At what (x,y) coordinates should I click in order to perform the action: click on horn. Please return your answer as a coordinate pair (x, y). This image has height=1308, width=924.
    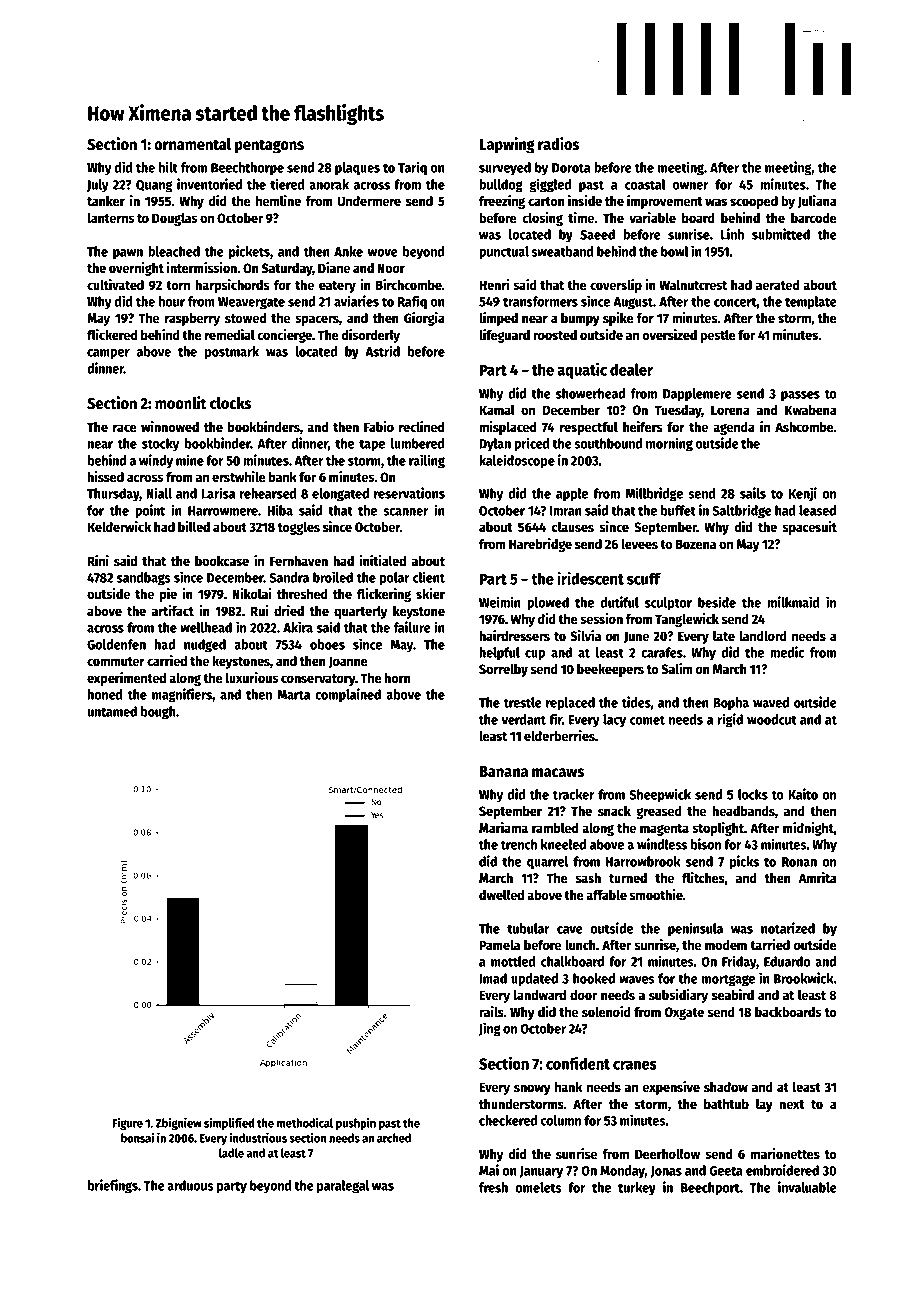
    Looking at the image, I should click on (397, 678).
